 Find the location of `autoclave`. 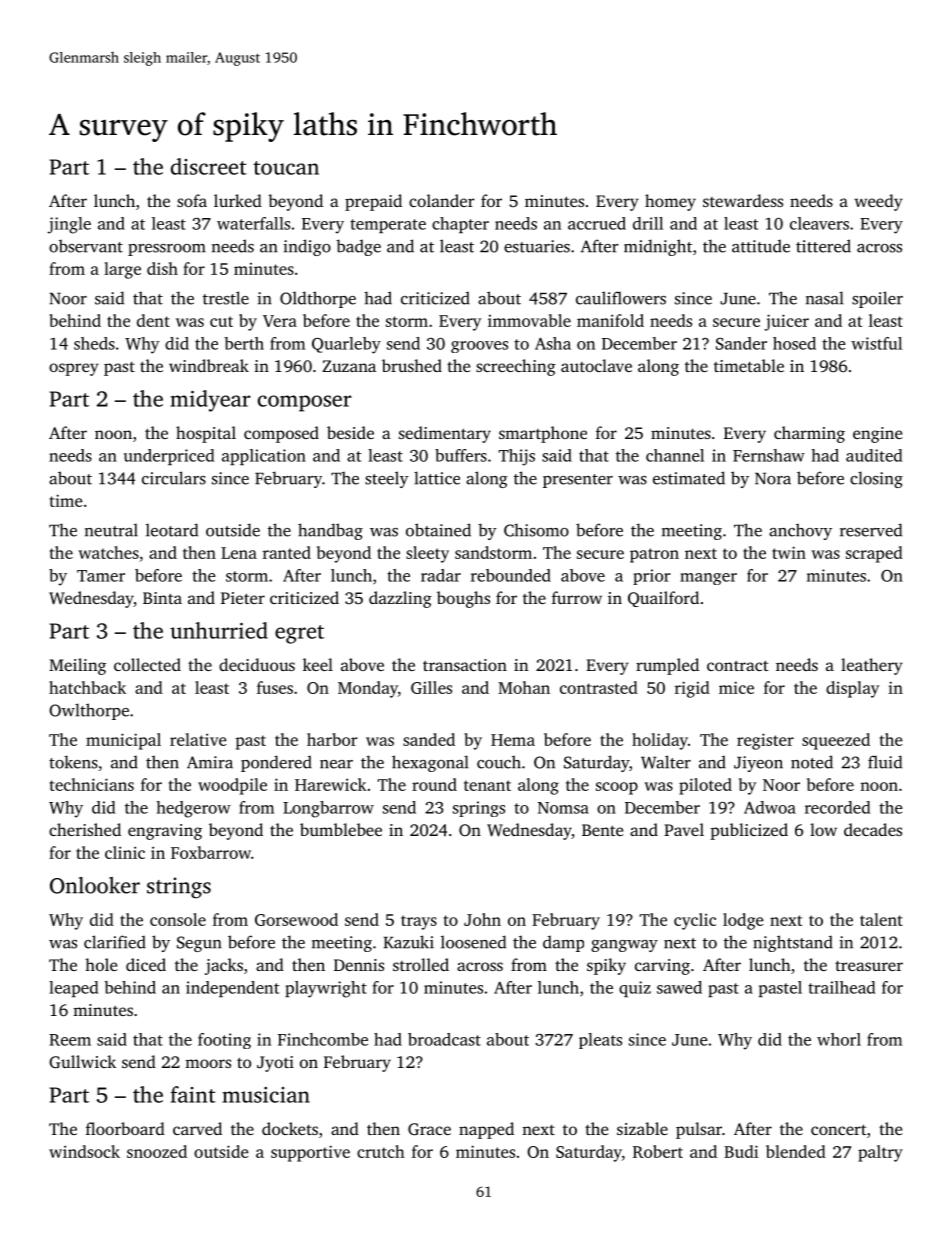

autoclave is located at coordinates (596, 365).
